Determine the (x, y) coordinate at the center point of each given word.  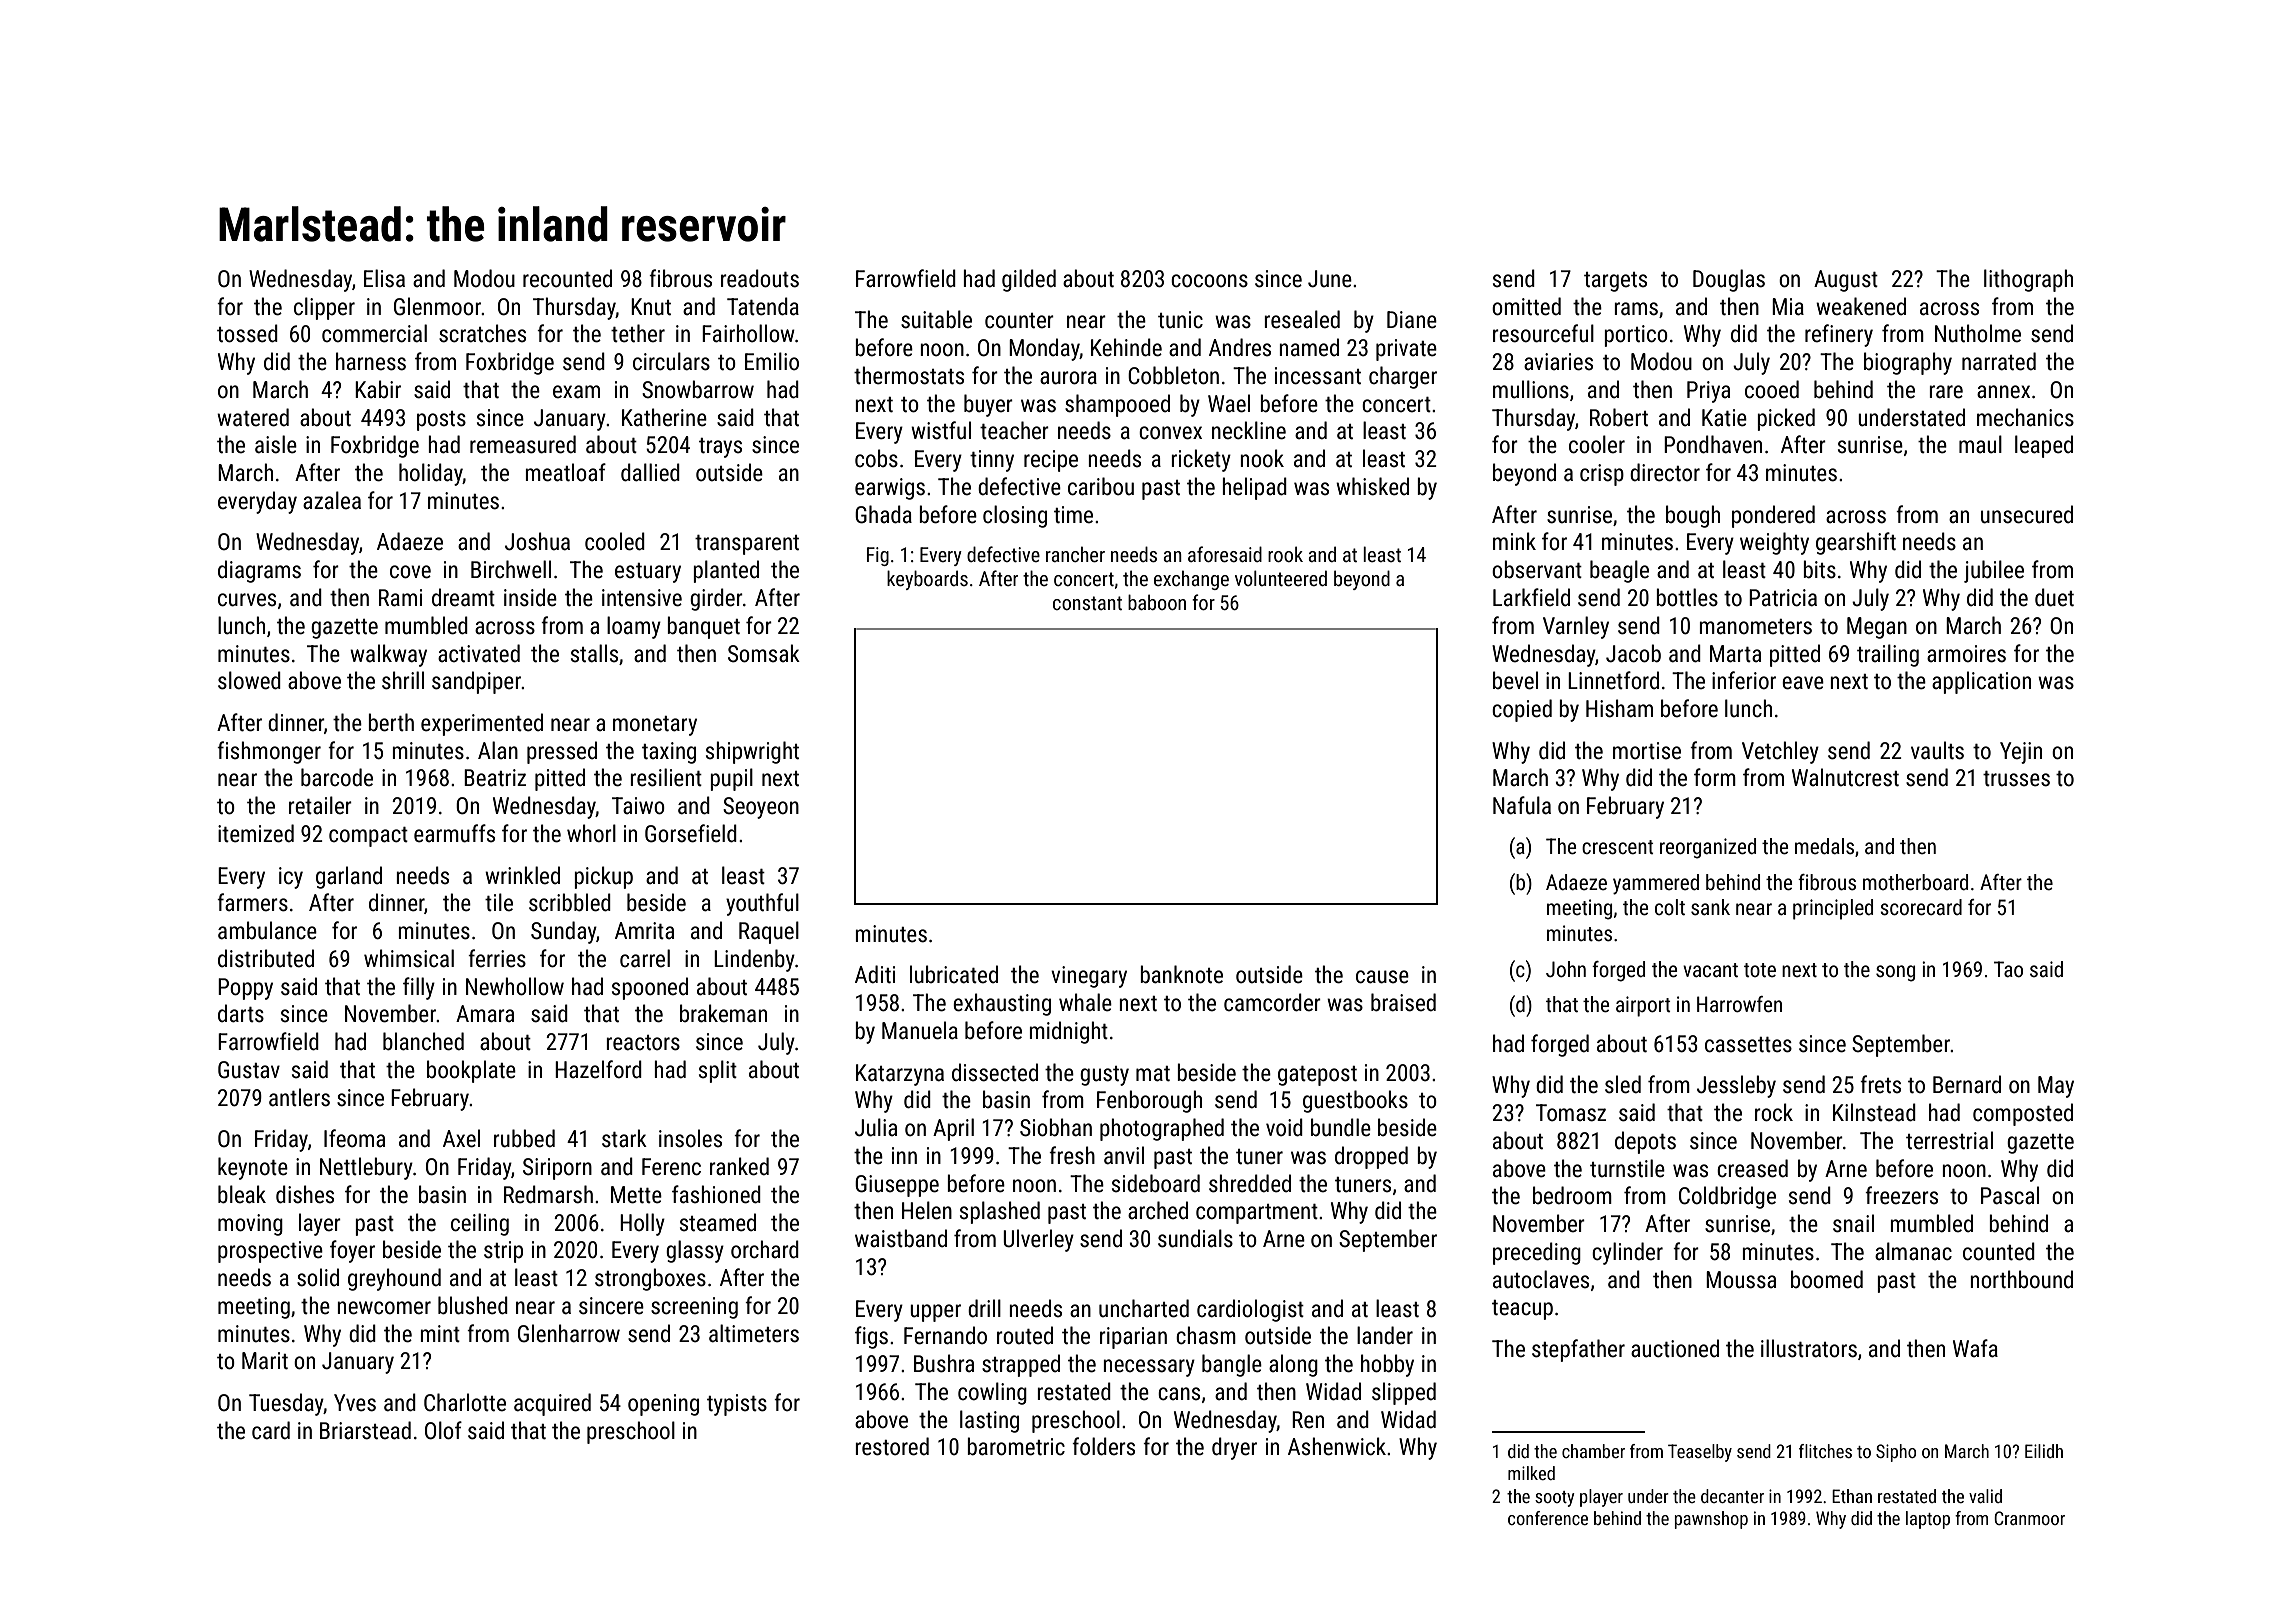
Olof (443, 1430)
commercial (374, 333)
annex (2003, 392)
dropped (1371, 1157)
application (1981, 682)
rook (1285, 554)
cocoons (1209, 281)
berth (391, 722)
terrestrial (1949, 1140)
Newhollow (515, 986)
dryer (1234, 1448)
